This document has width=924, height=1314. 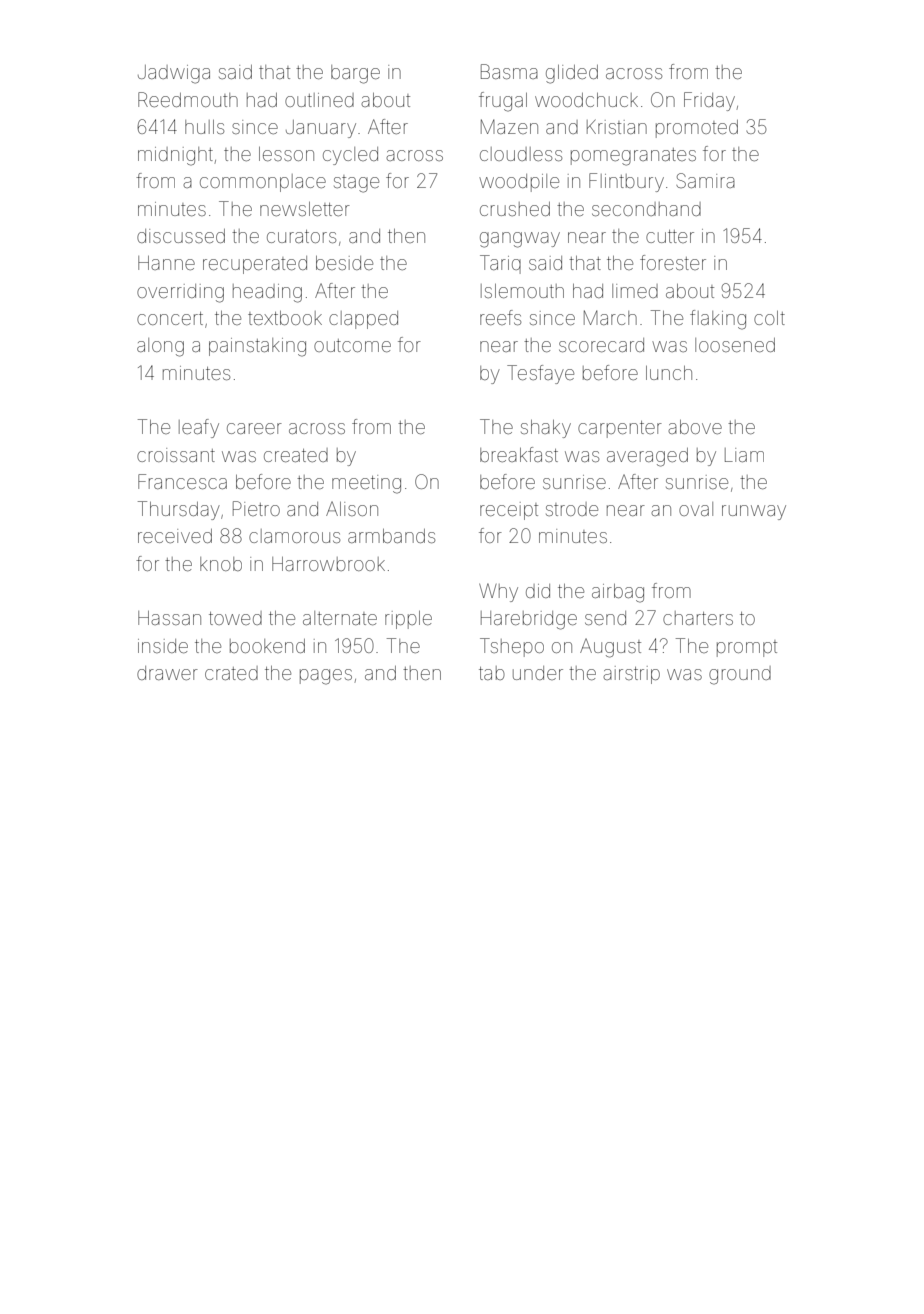 I want to click on outcome, so click(x=352, y=345).
